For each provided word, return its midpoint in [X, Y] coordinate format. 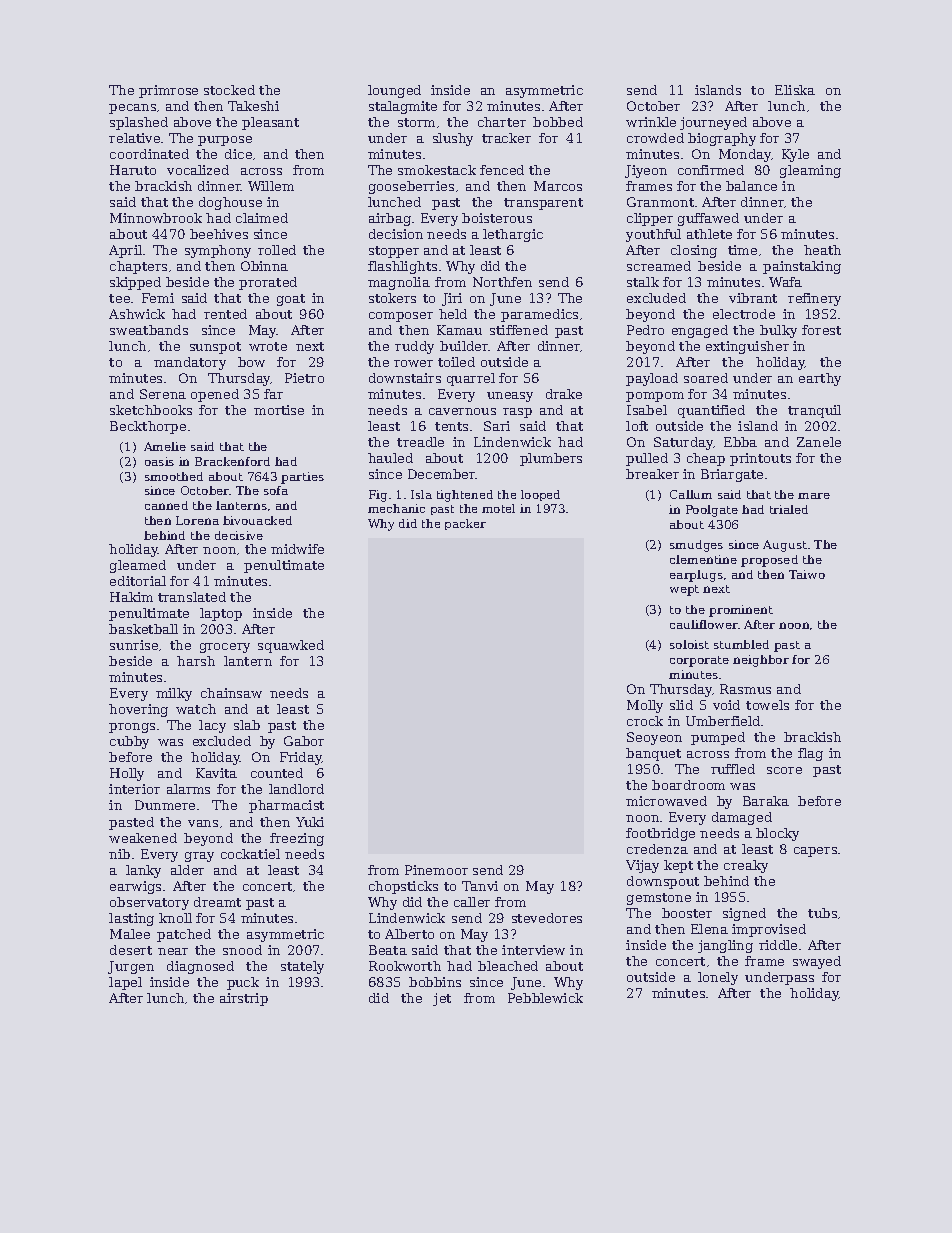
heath [822, 250]
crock [645, 721]
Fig [378, 496]
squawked [291, 646]
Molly [645, 706]
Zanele [819, 442]
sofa [276, 490]
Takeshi [253, 106]
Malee [130, 934]
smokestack [437, 170]
